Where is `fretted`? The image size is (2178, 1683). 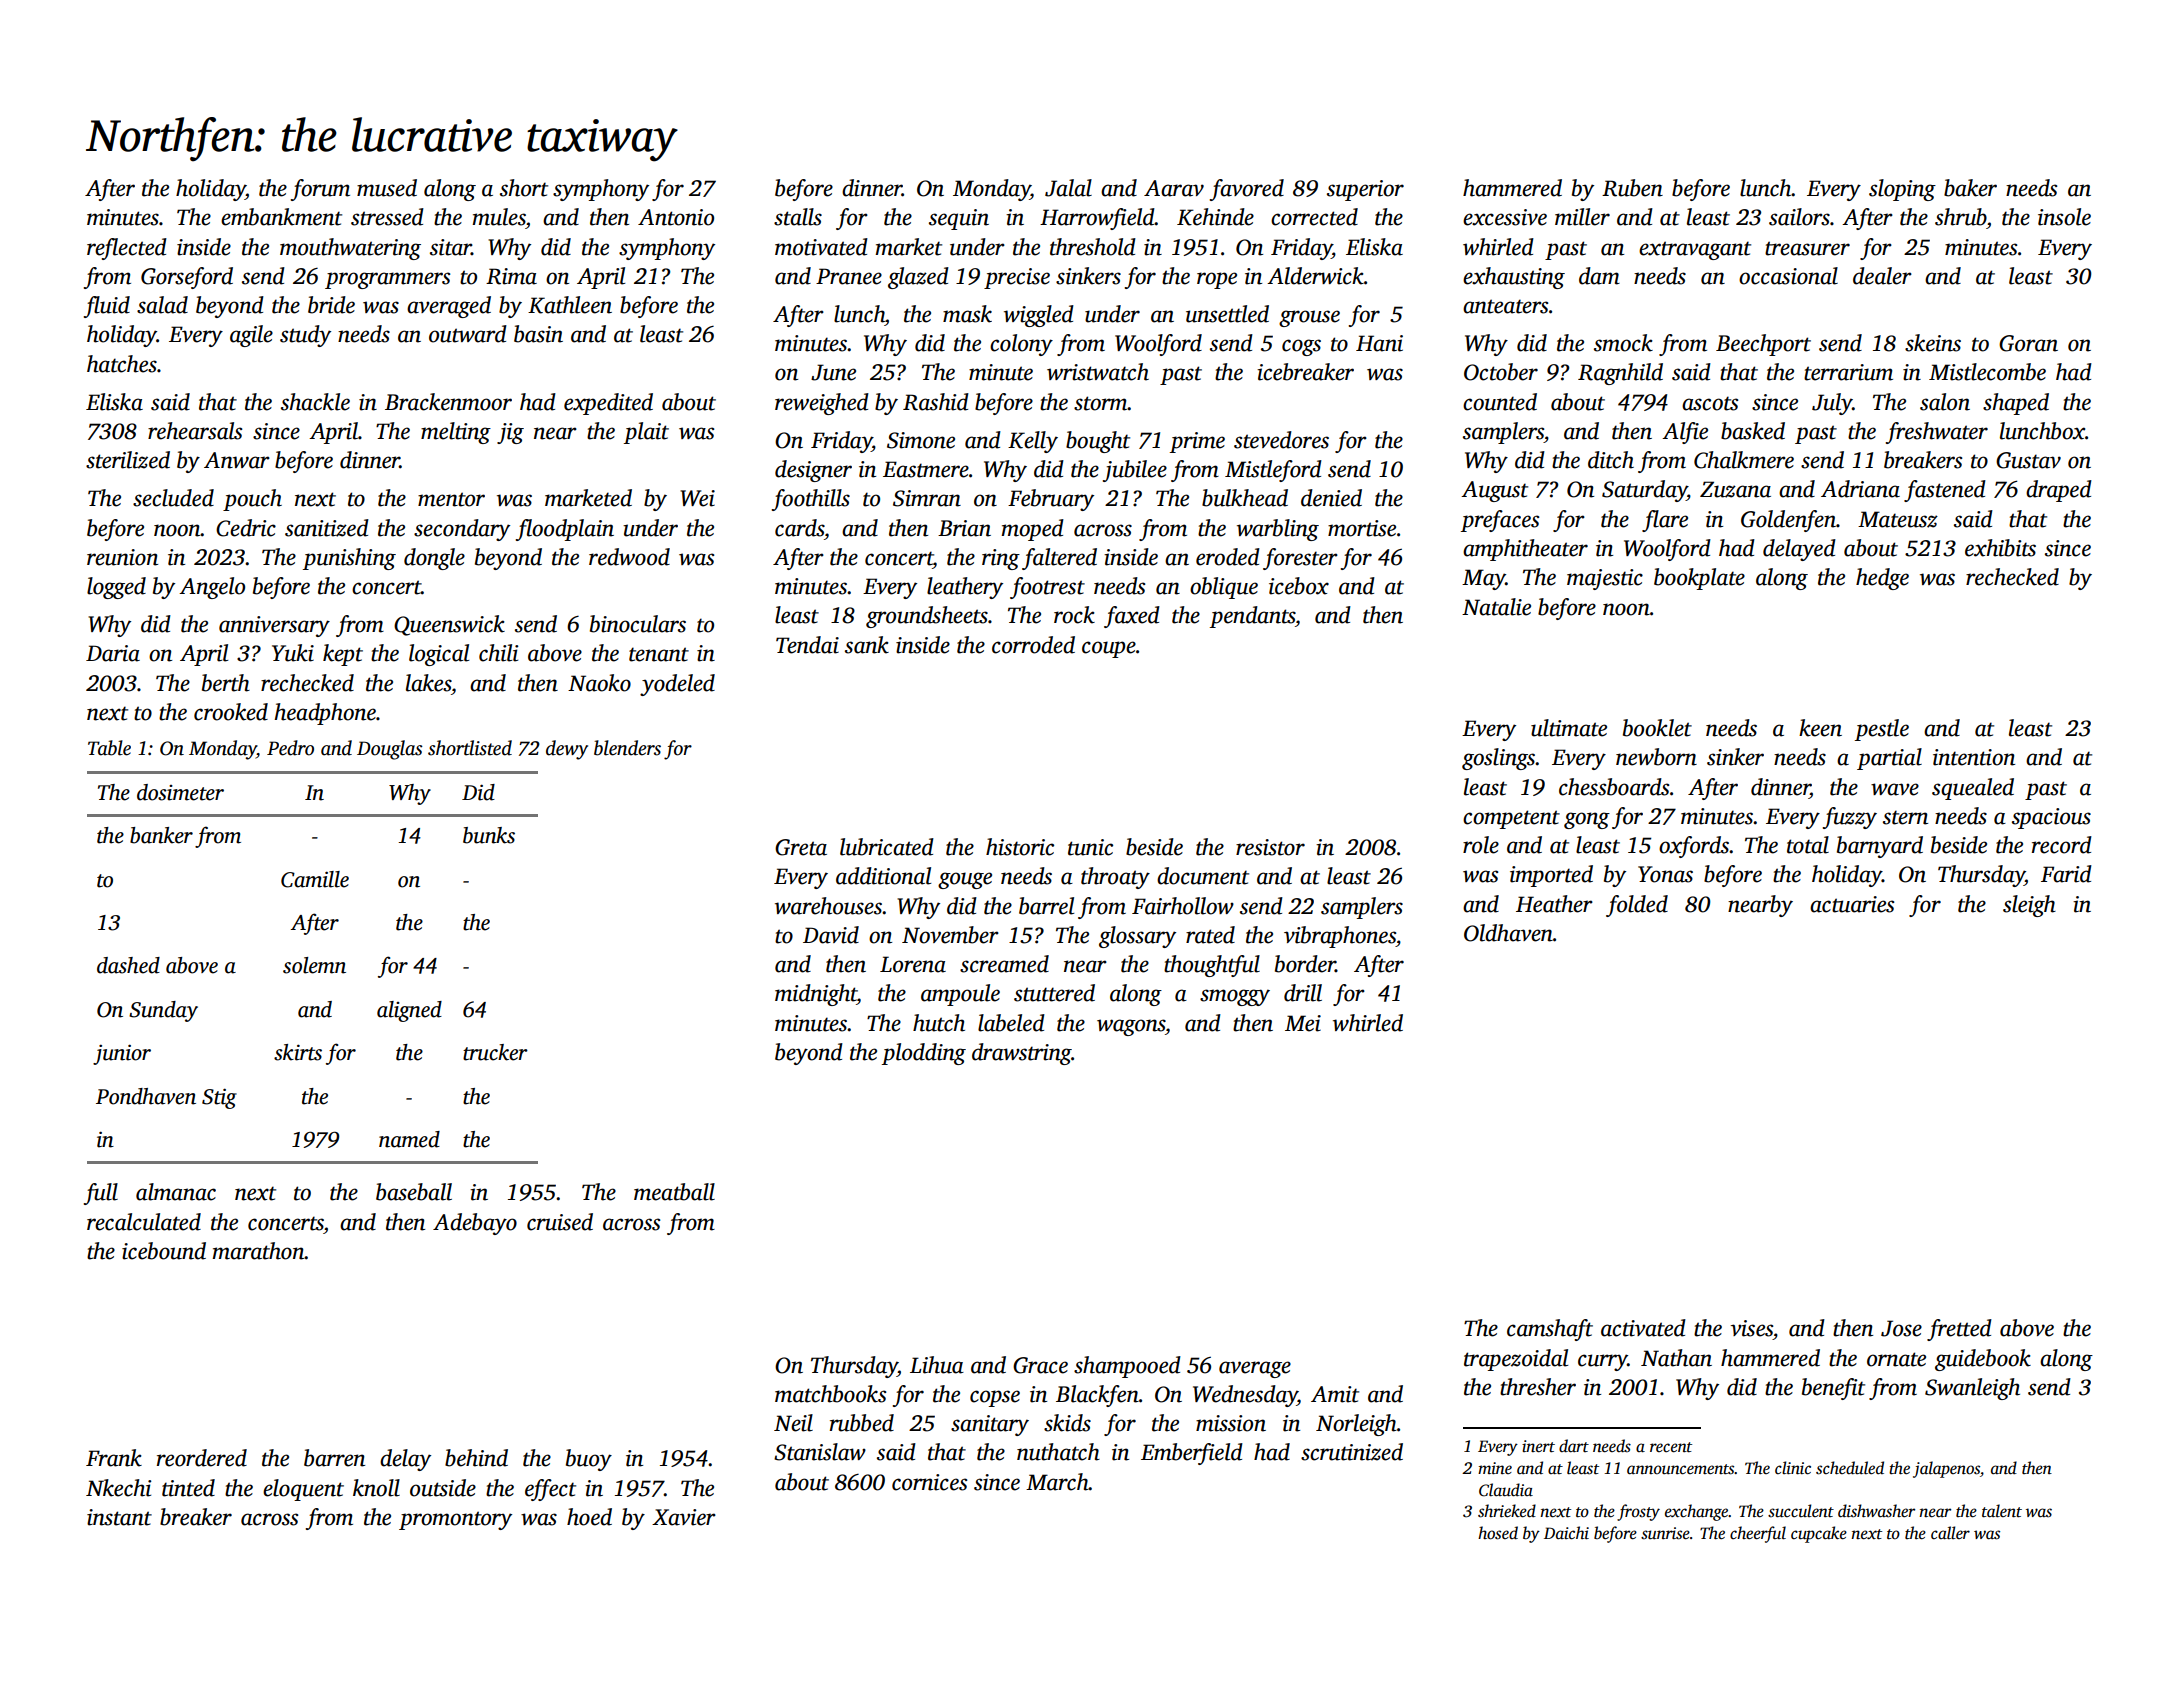 fretted is located at coordinates (1959, 1330).
